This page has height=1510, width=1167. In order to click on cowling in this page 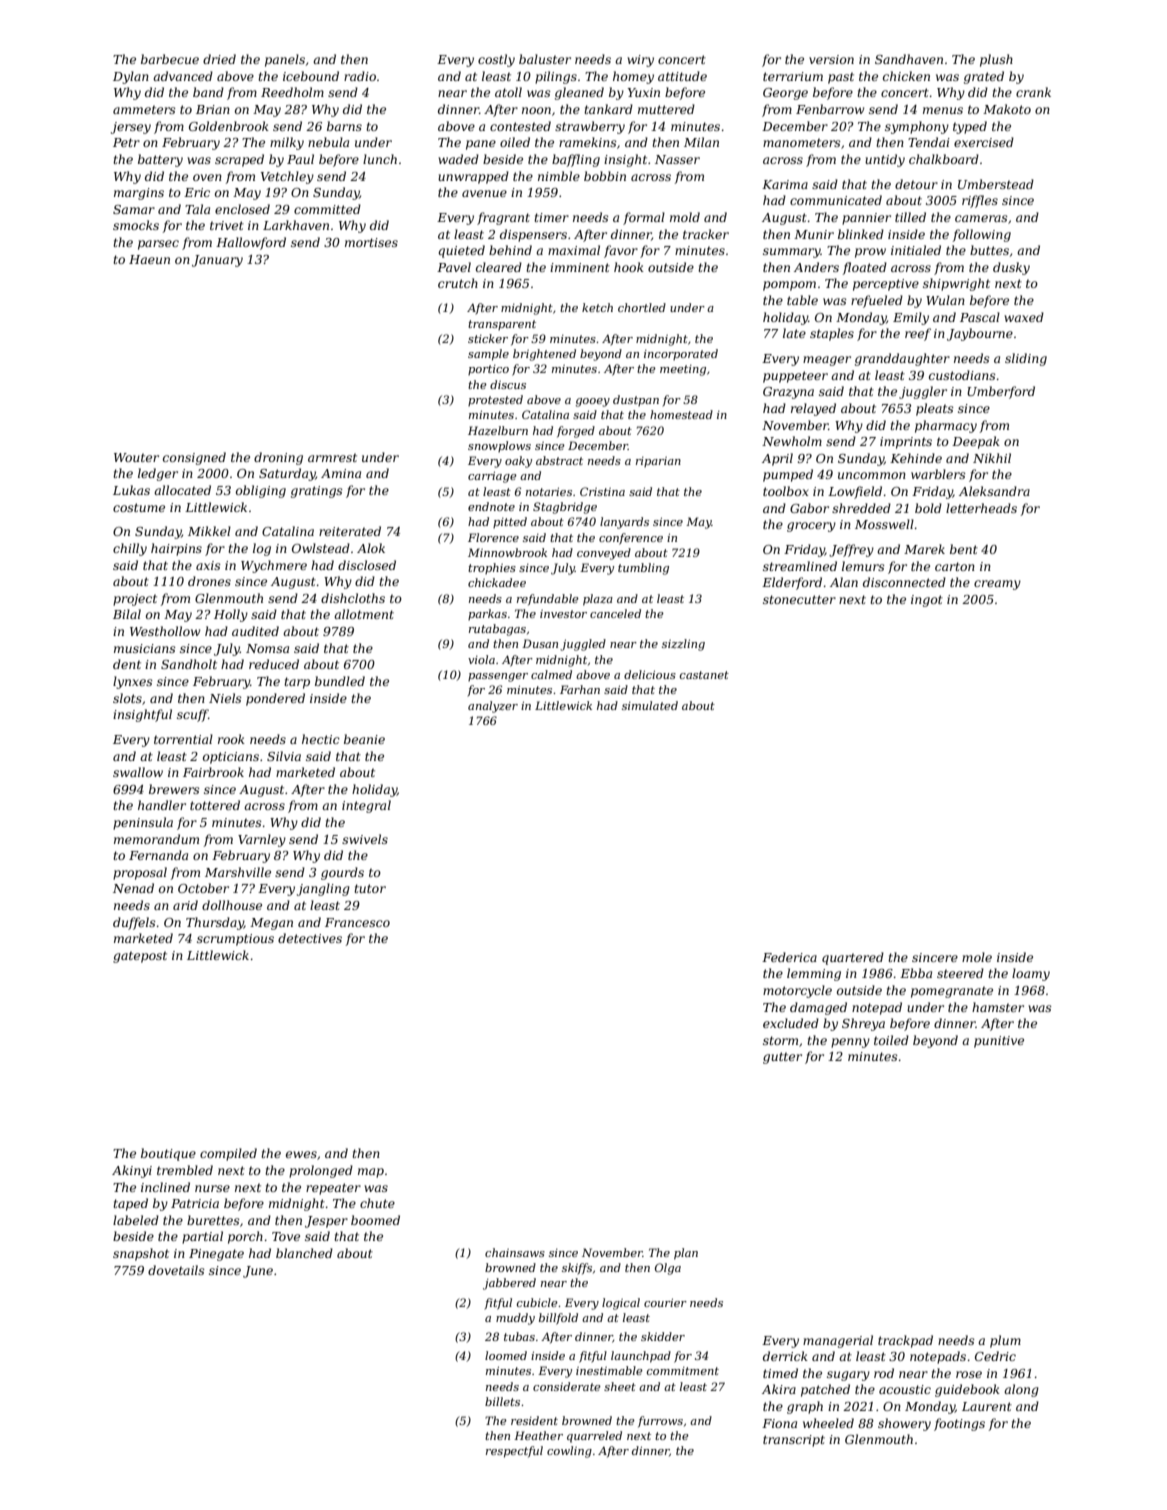, I will do `click(569, 1452)`.
